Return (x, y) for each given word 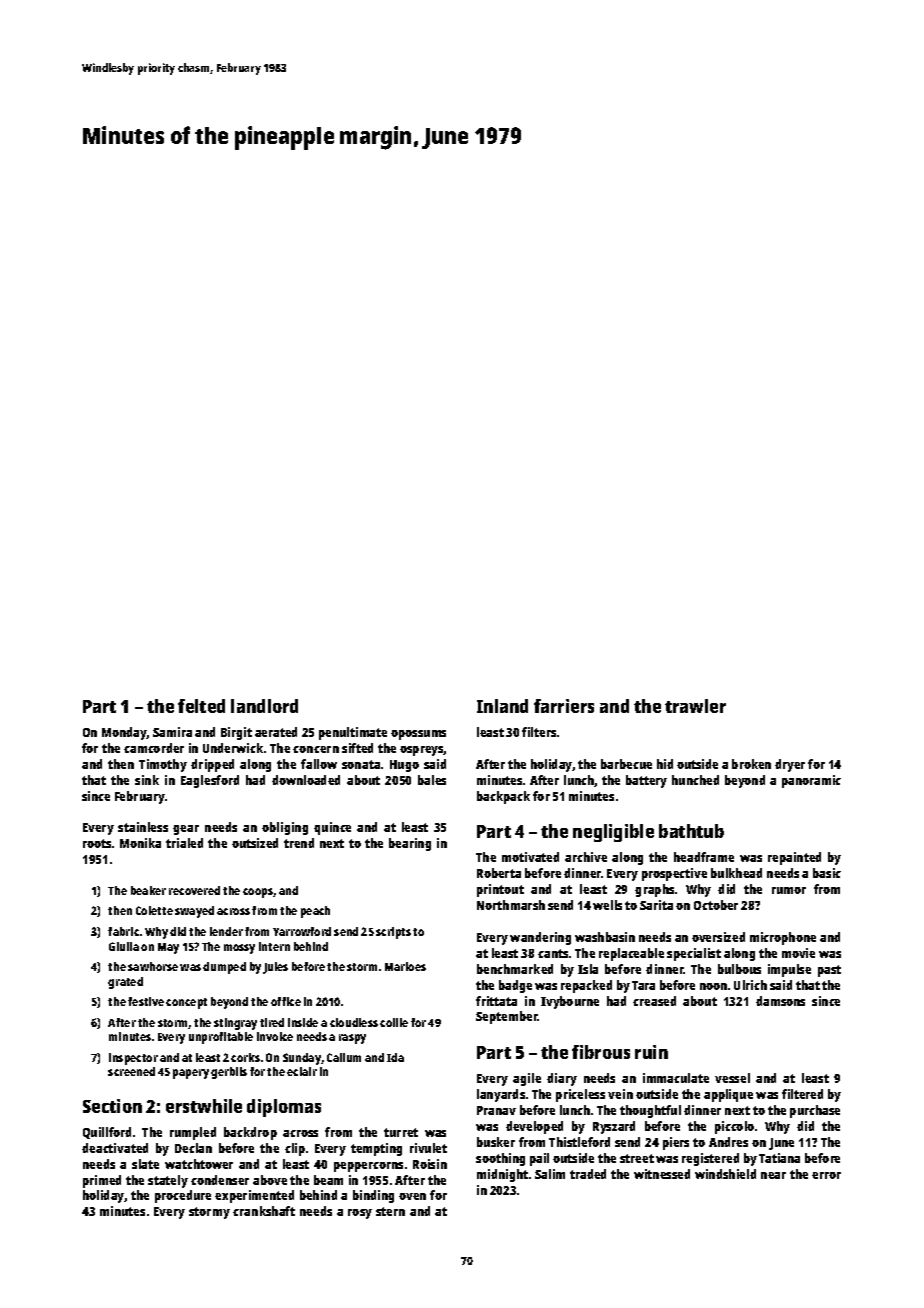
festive (146, 1001)
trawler (695, 706)
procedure (183, 1196)
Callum (344, 1057)
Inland (502, 706)
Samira (172, 732)
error (826, 1175)
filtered (802, 1094)
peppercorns (368, 1167)
